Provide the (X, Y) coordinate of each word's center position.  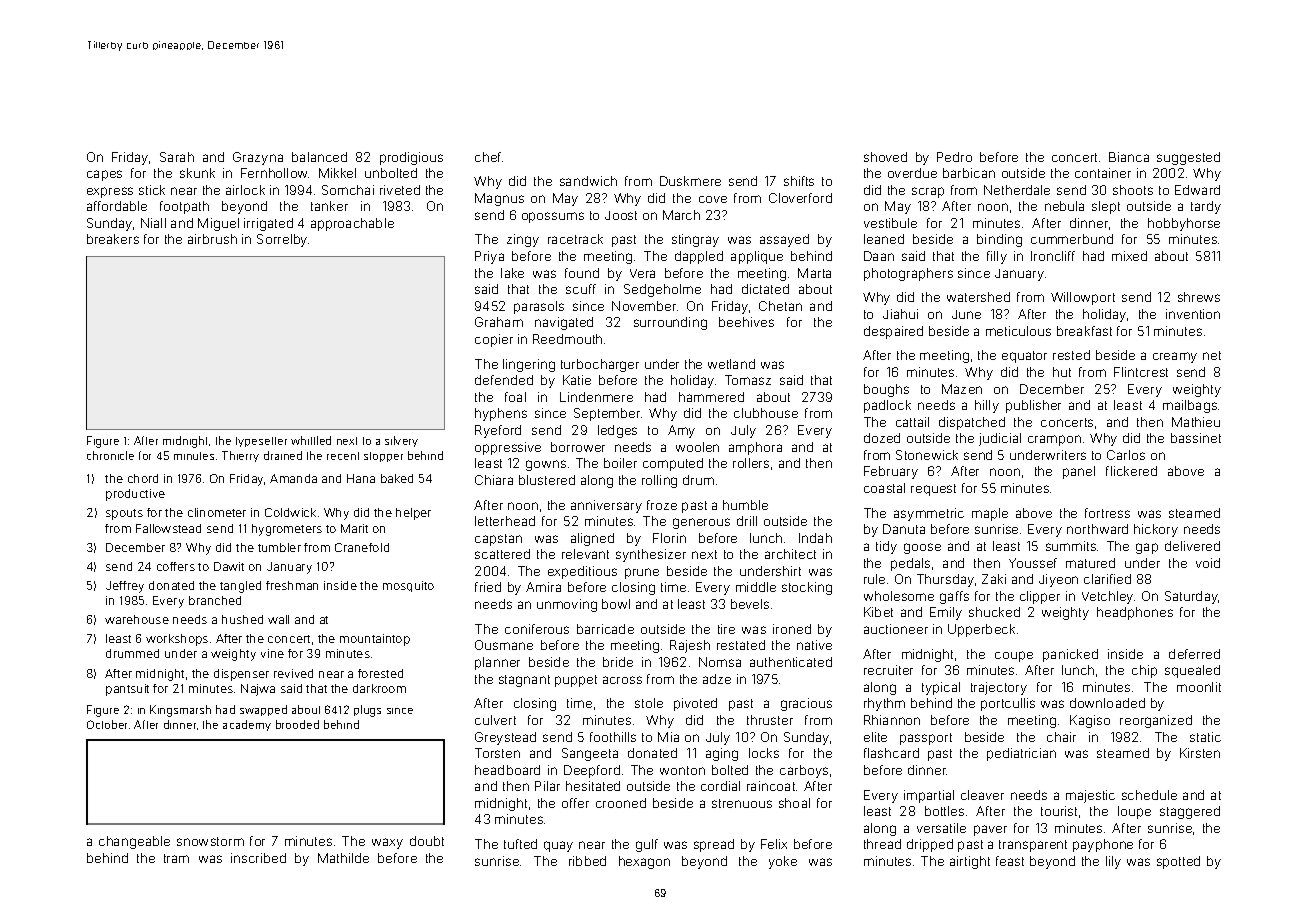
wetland (731, 364)
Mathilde (343, 858)
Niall (153, 223)
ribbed (587, 861)
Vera (642, 273)
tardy (1206, 207)
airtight (970, 862)
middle (756, 587)
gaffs (954, 597)
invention (1193, 314)
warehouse (137, 619)
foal (515, 397)
